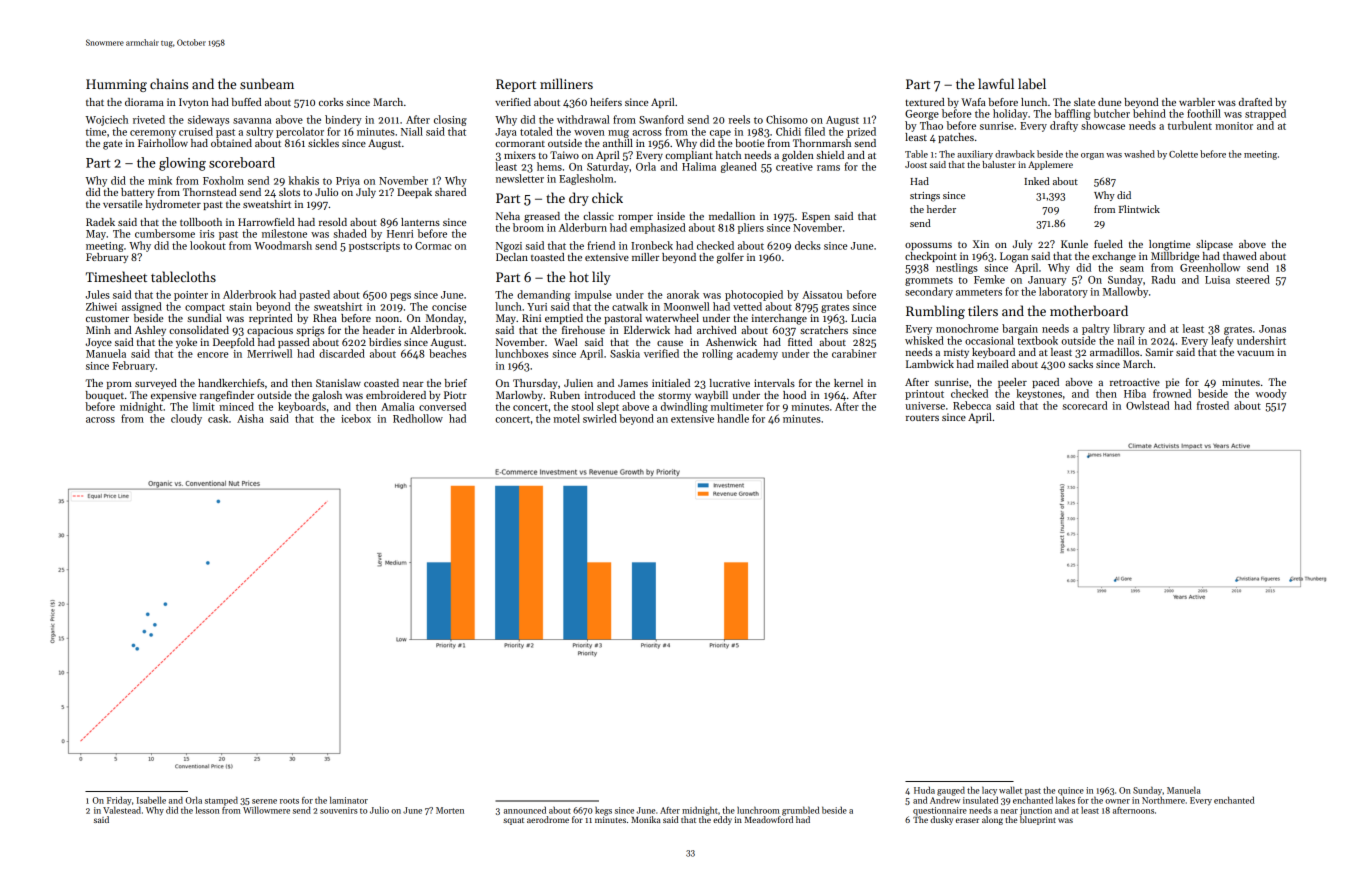 The width and height of the page is (1372, 887). I want to click on Aisha, so click(250, 418).
